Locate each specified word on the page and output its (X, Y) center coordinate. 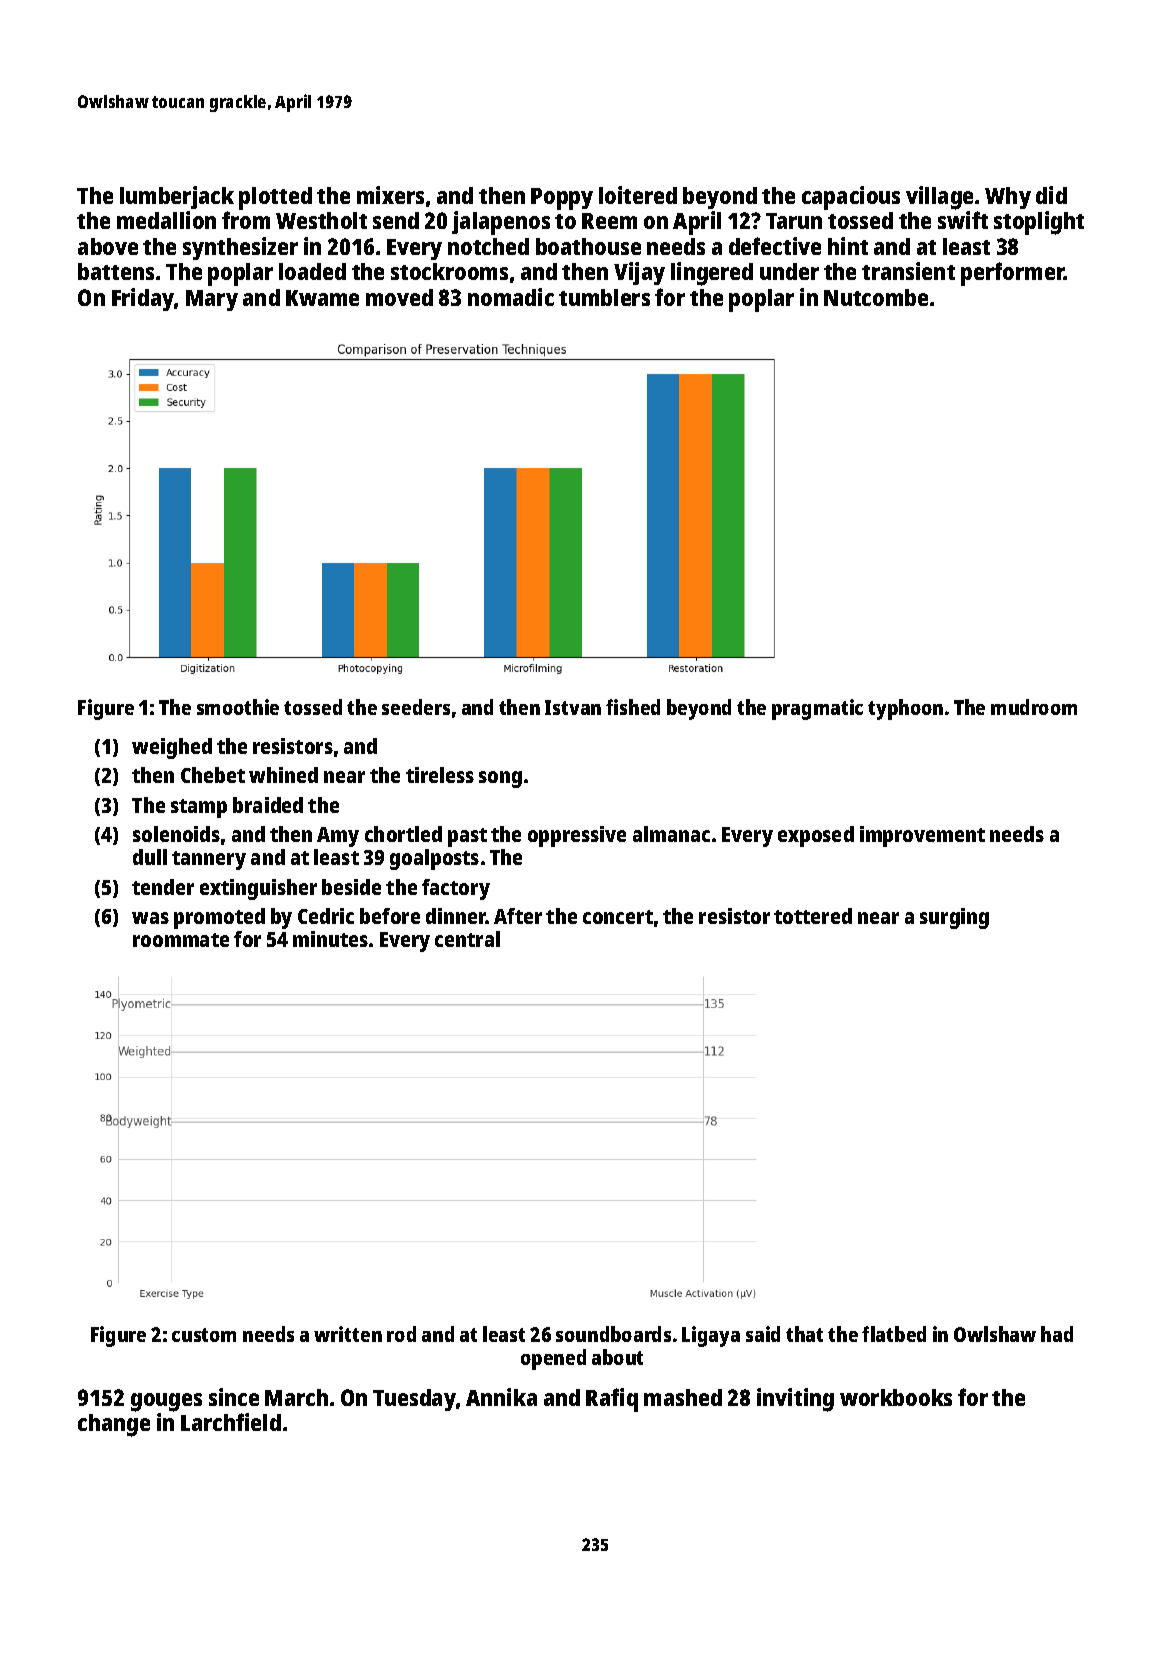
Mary (212, 300)
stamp (199, 808)
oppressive (577, 836)
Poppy (562, 199)
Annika (501, 1397)
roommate (181, 940)
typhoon (905, 709)
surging (954, 918)
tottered (813, 916)
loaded (312, 271)
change (114, 1425)
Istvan (573, 707)
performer (1012, 274)
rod (401, 1334)
